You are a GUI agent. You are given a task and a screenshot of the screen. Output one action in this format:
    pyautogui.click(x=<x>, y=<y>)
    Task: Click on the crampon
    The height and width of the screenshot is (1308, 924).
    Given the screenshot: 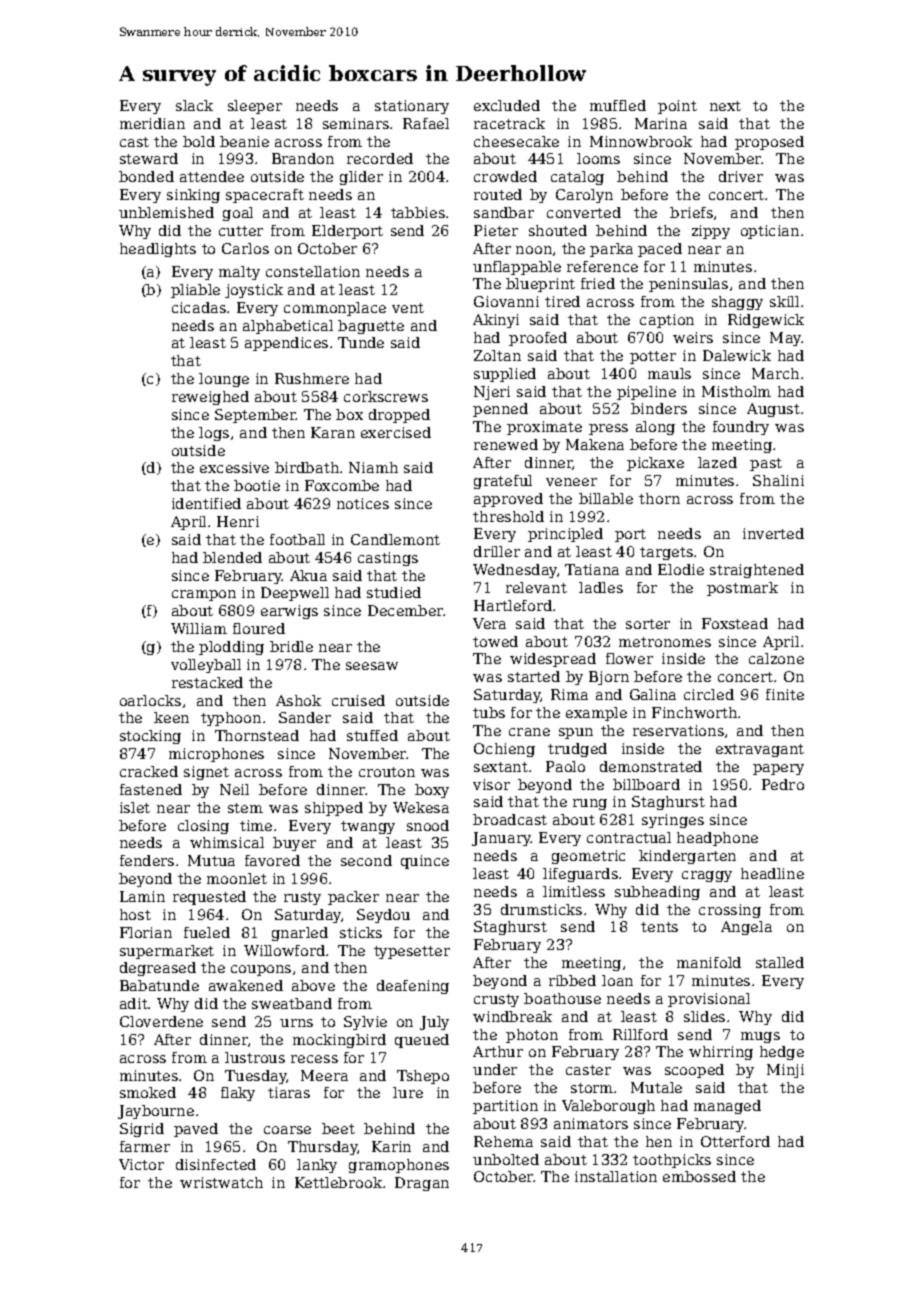 What is the action you would take?
    pyautogui.click(x=204, y=595)
